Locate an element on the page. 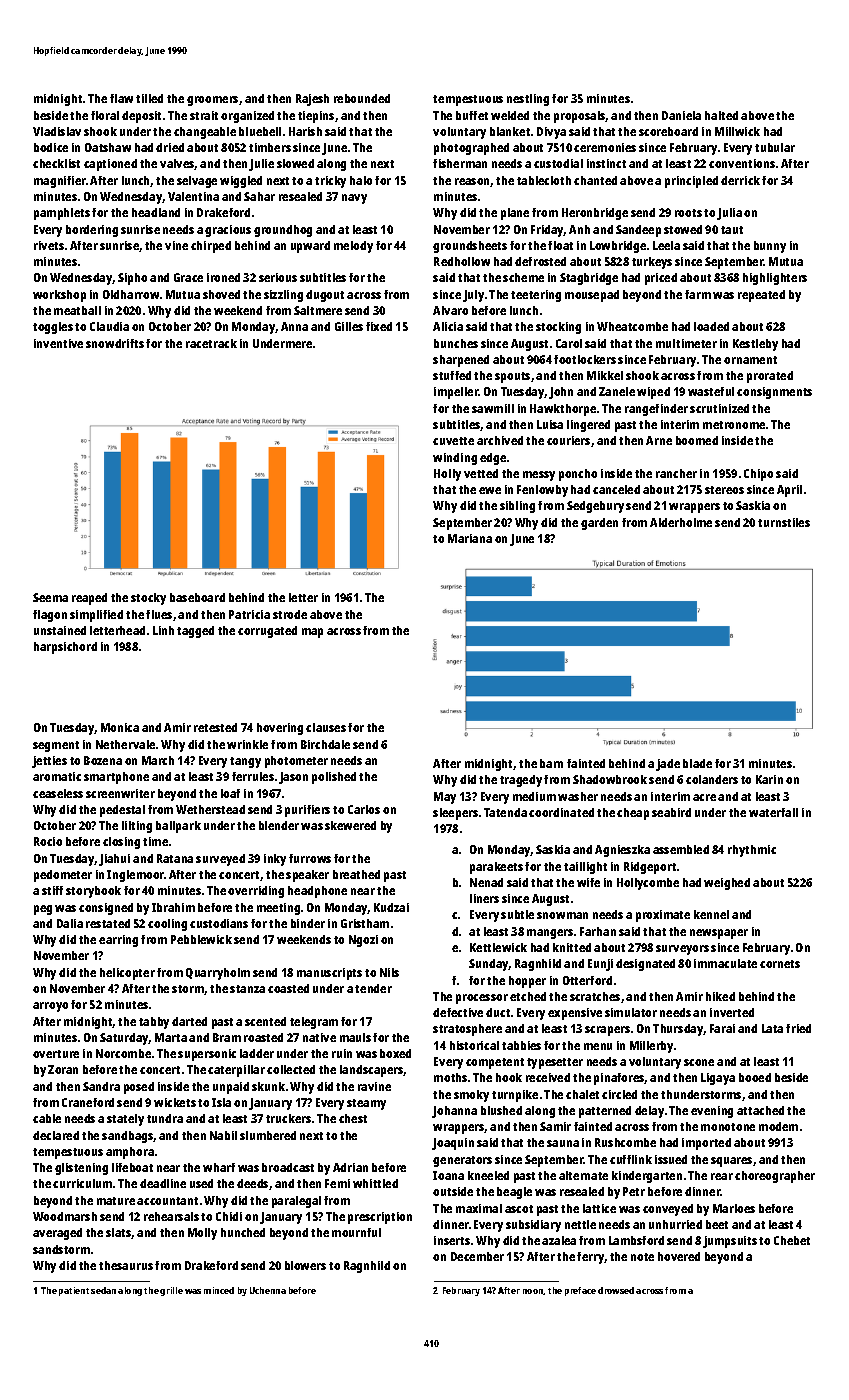  rebounded is located at coordinates (362, 98).
